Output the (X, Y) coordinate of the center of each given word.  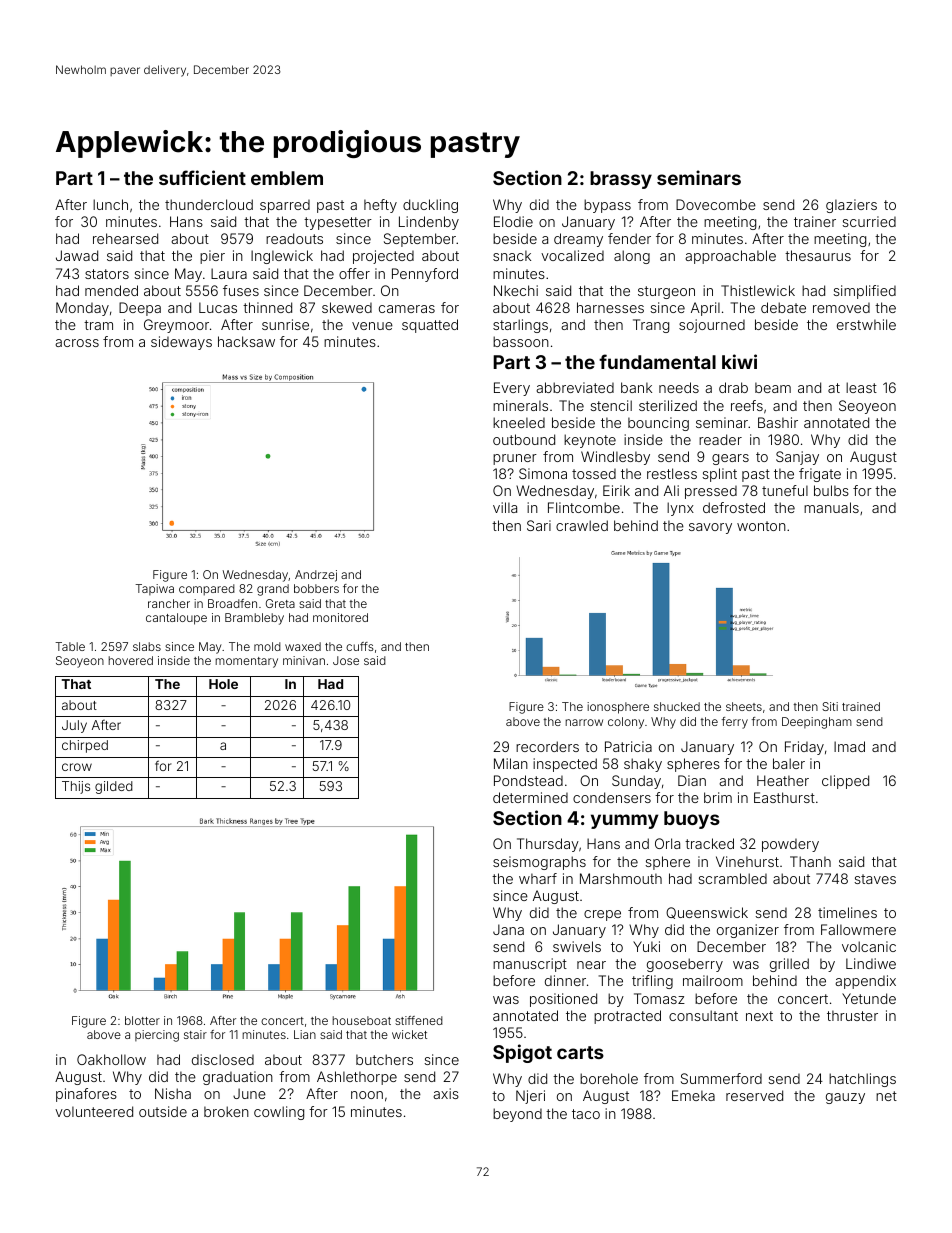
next (759, 1016)
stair (195, 1034)
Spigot (522, 1053)
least (861, 387)
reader (720, 439)
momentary (246, 662)
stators (107, 274)
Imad (849, 746)
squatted (430, 326)
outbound (524, 439)
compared (207, 590)
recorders (547, 746)
